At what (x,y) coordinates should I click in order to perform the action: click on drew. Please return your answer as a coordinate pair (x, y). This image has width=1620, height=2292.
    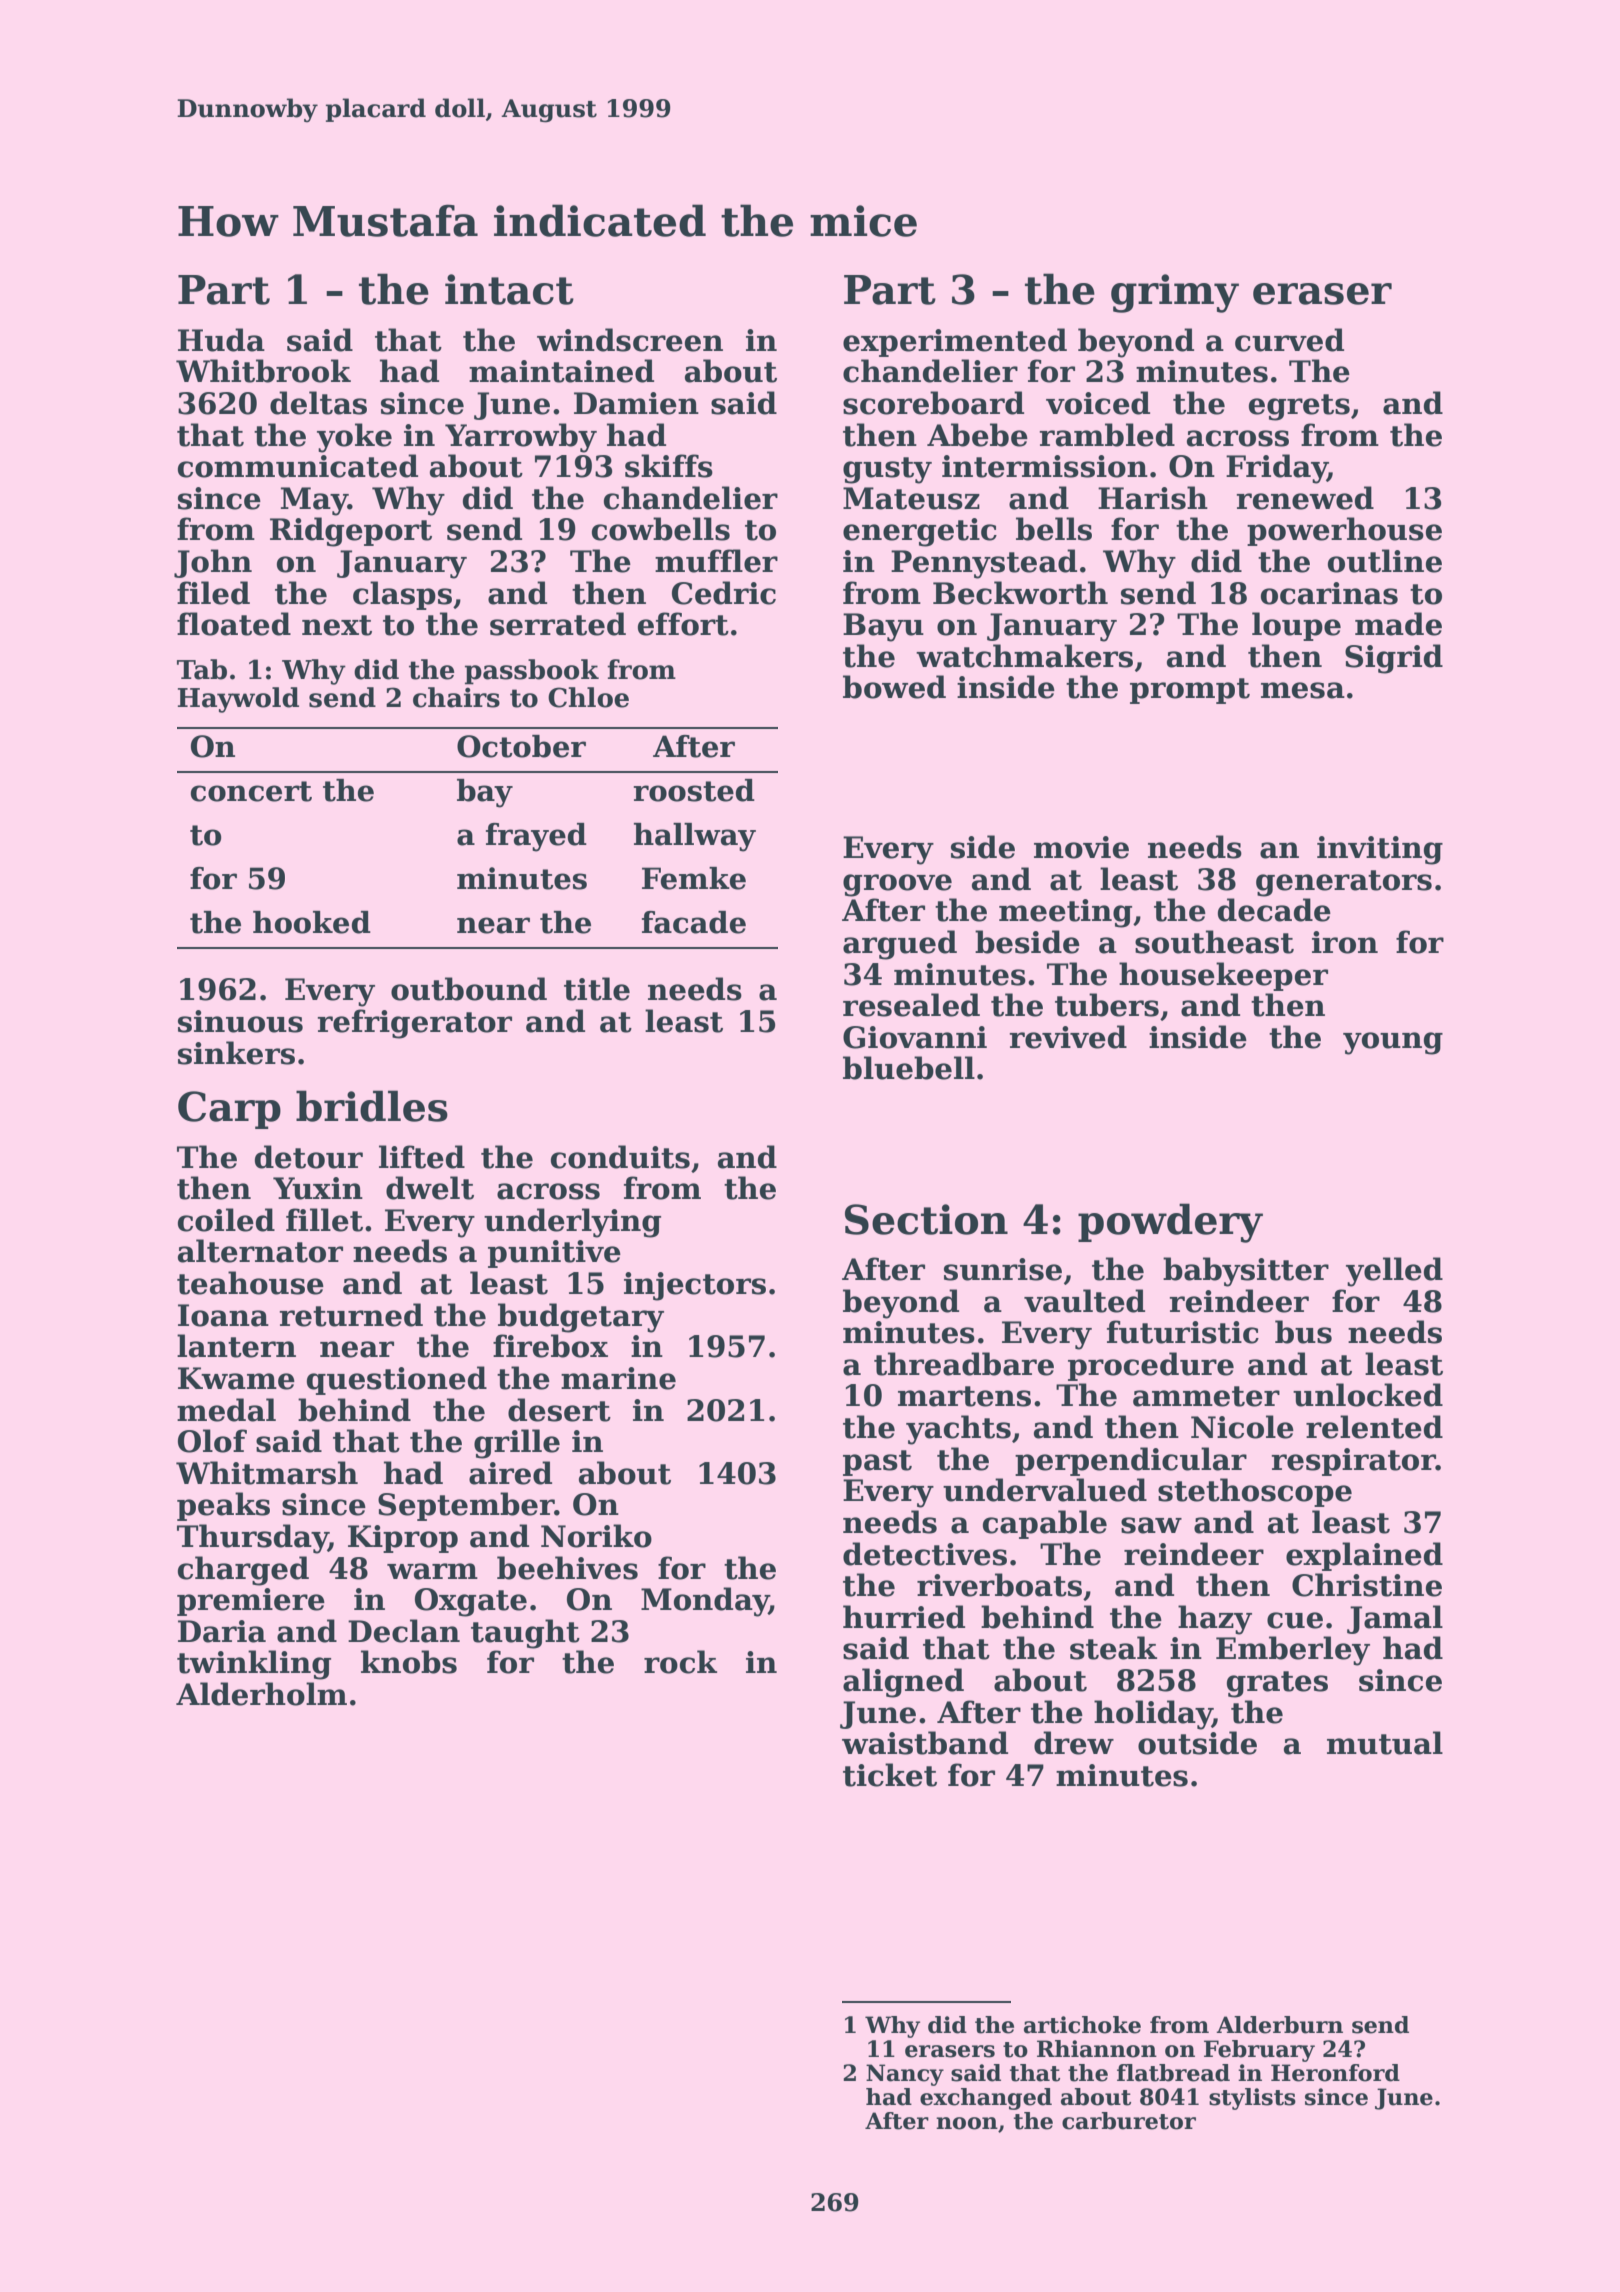
    Looking at the image, I should click on (1074, 1743).
